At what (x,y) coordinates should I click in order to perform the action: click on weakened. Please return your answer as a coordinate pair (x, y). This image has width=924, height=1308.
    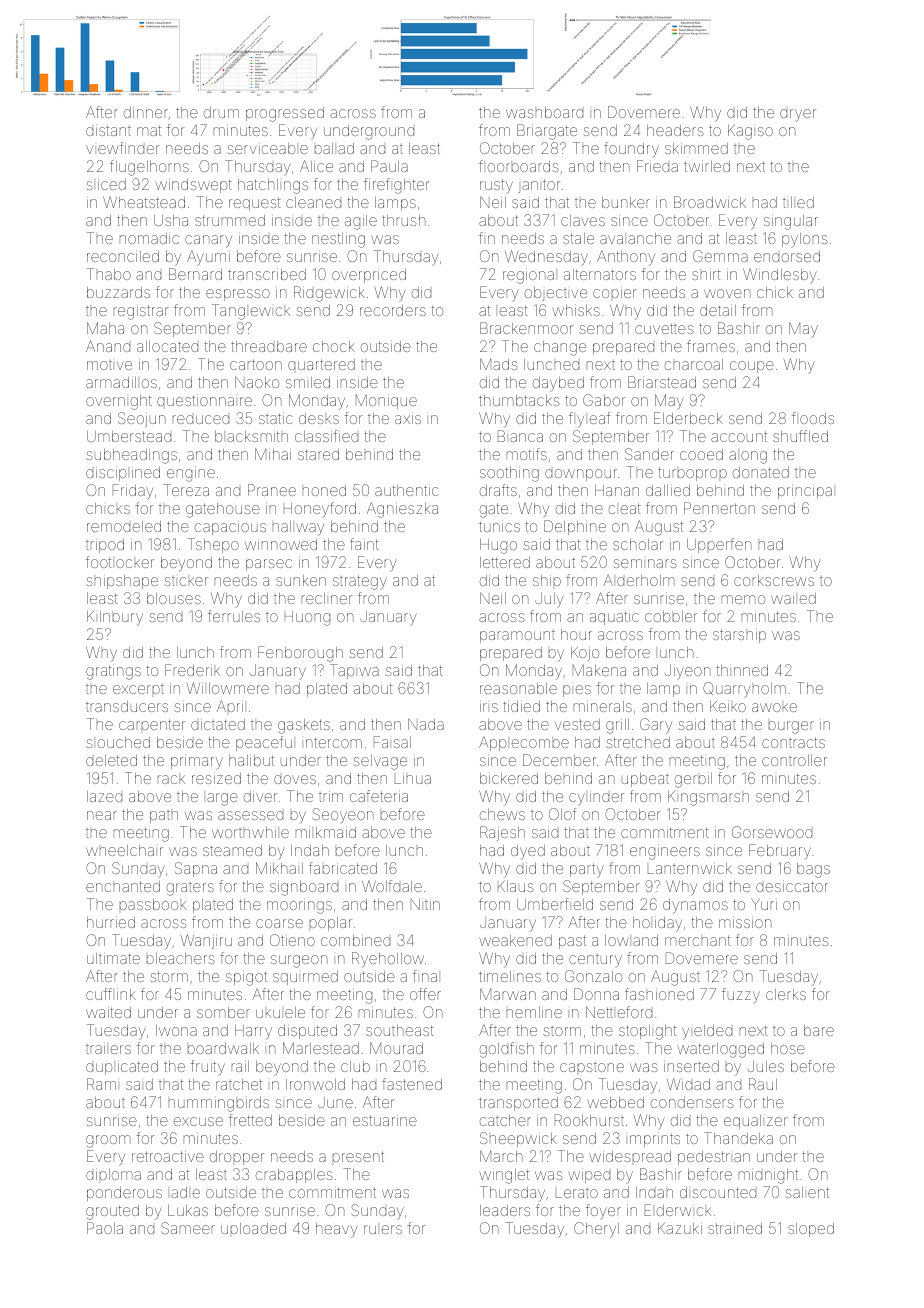
    Looking at the image, I should click on (516, 940).
